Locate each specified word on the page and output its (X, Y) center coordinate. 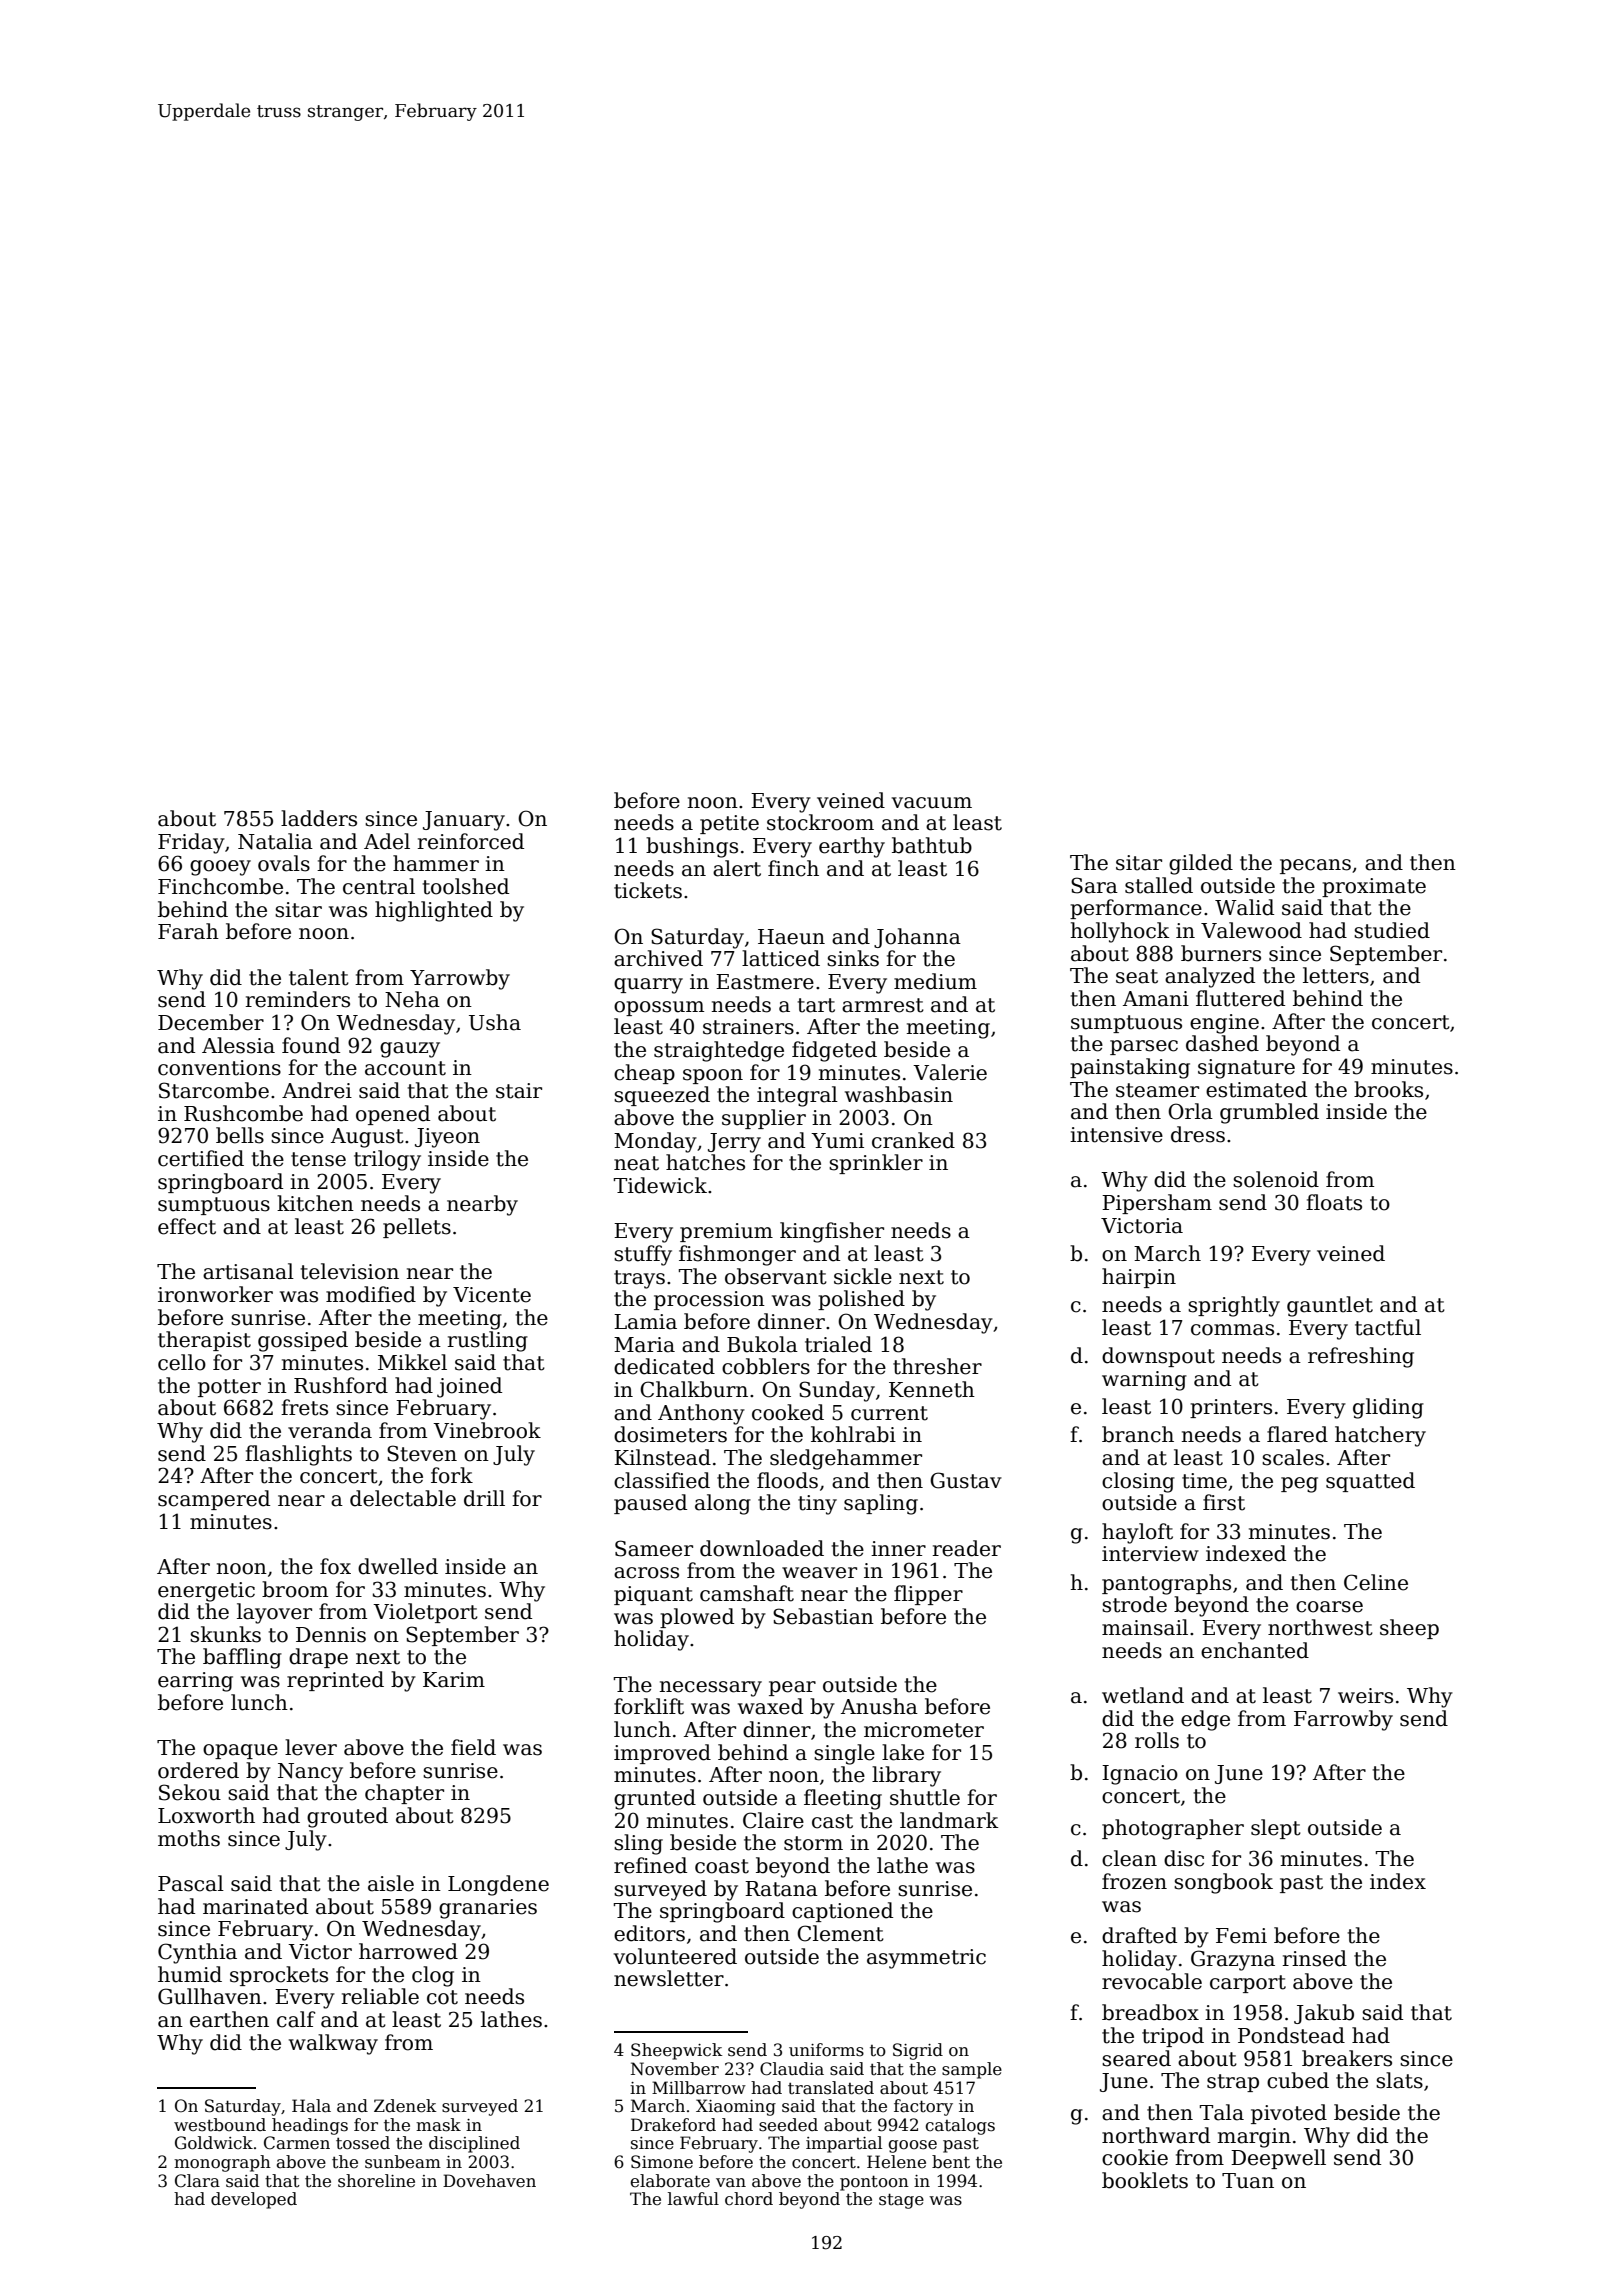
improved (662, 1754)
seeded (788, 2125)
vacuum (932, 803)
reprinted (335, 1681)
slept (1276, 1829)
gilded (1201, 864)
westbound (220, 2125)
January (464, 821)
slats (1399, 2080)
